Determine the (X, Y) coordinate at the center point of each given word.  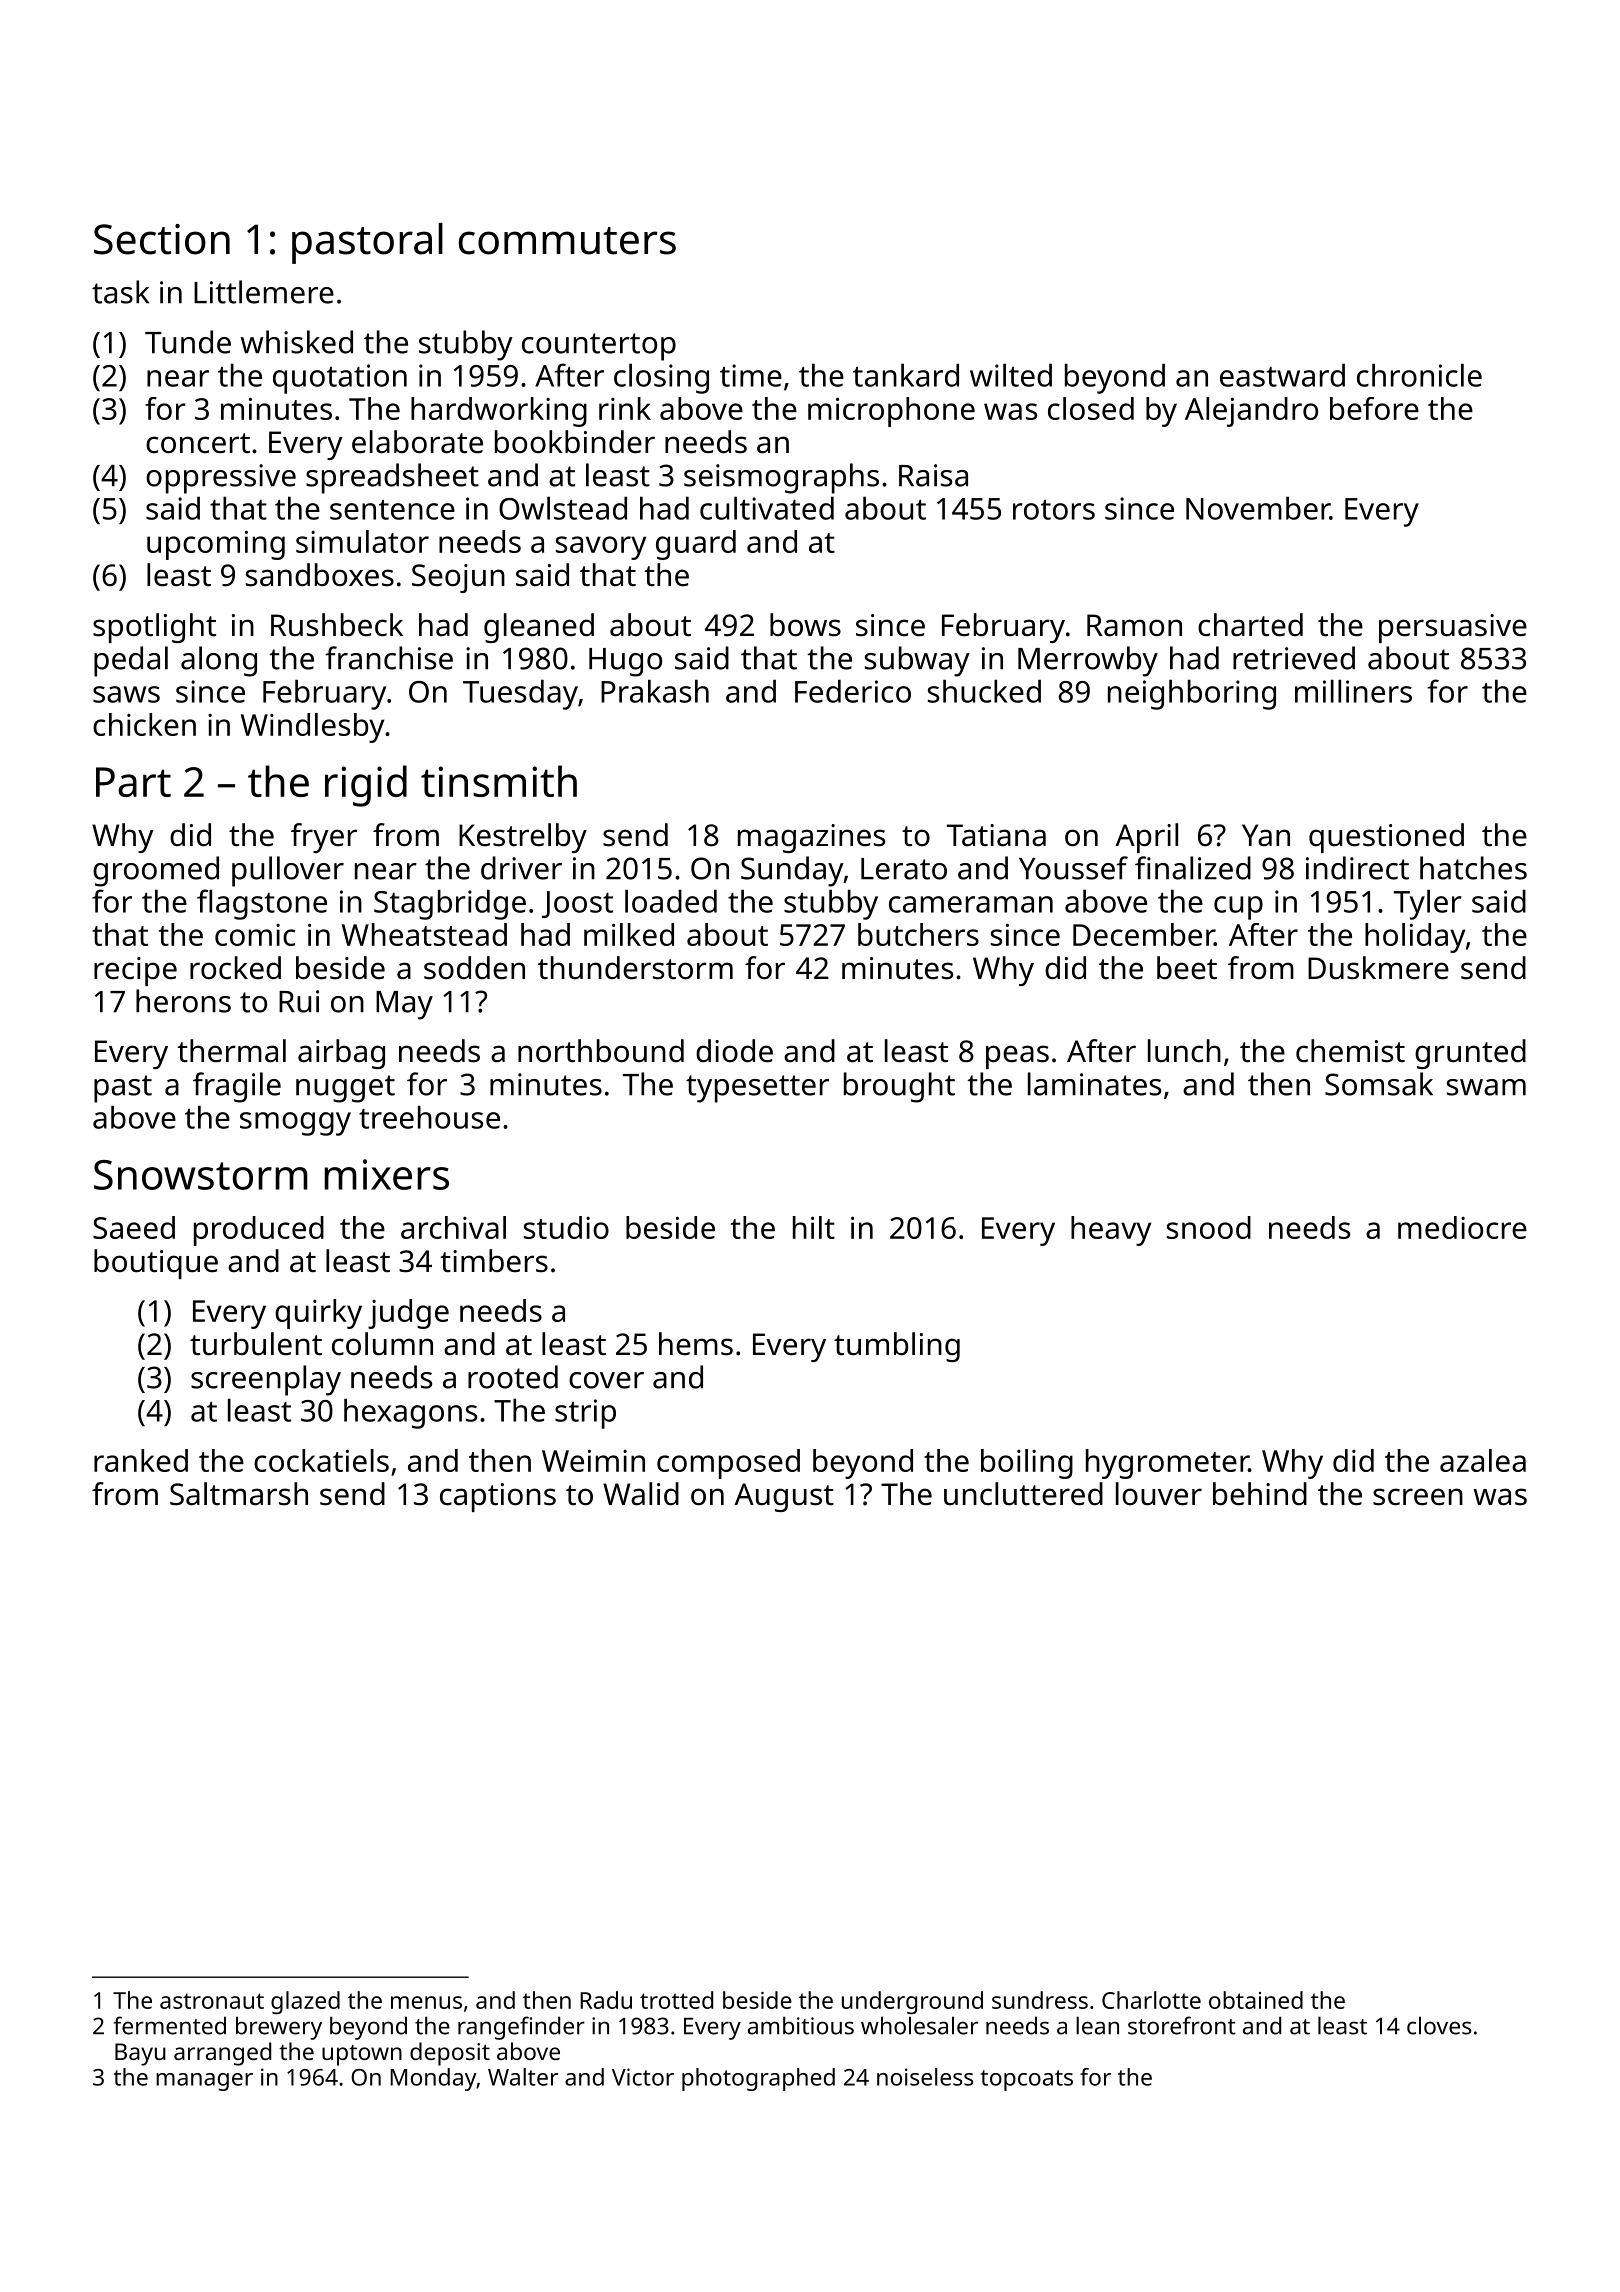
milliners (1353, 691)
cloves (1439, 2025)
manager (204, 2082)
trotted (676, 2000)
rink (625, 408)
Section (162, 239)
